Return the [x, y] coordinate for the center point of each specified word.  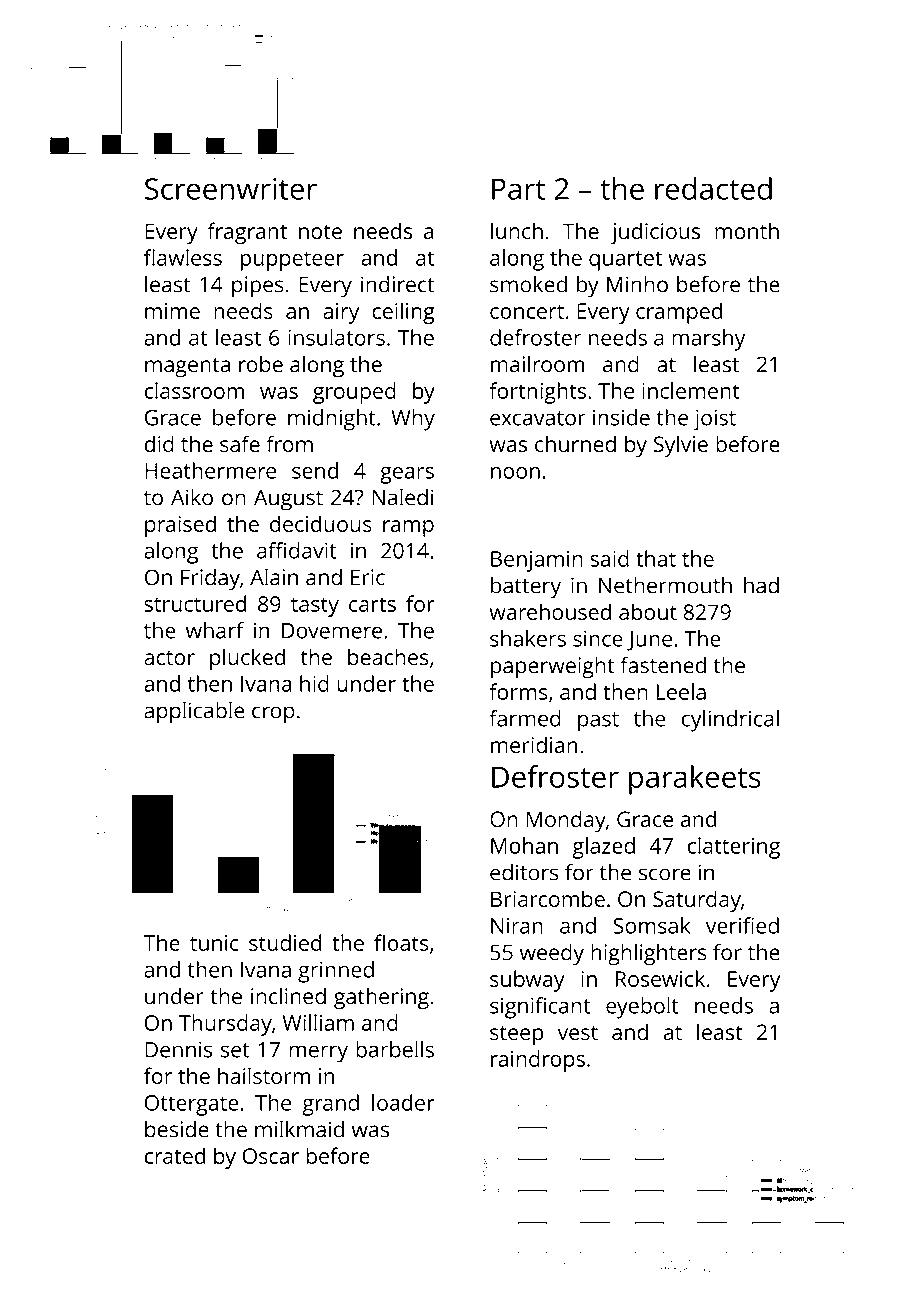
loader [403, 1102]
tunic [214, 943]
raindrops [538, 1061]
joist [714, 420]
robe [261, 364]
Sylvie [681, 446]
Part [518, 189]
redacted [713, 188]
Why [413, 420]
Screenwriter [231, 189]
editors [524, 872]
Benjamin [537, 561]
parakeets [695, 780]
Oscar [271, 1156]
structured [195, 603]
